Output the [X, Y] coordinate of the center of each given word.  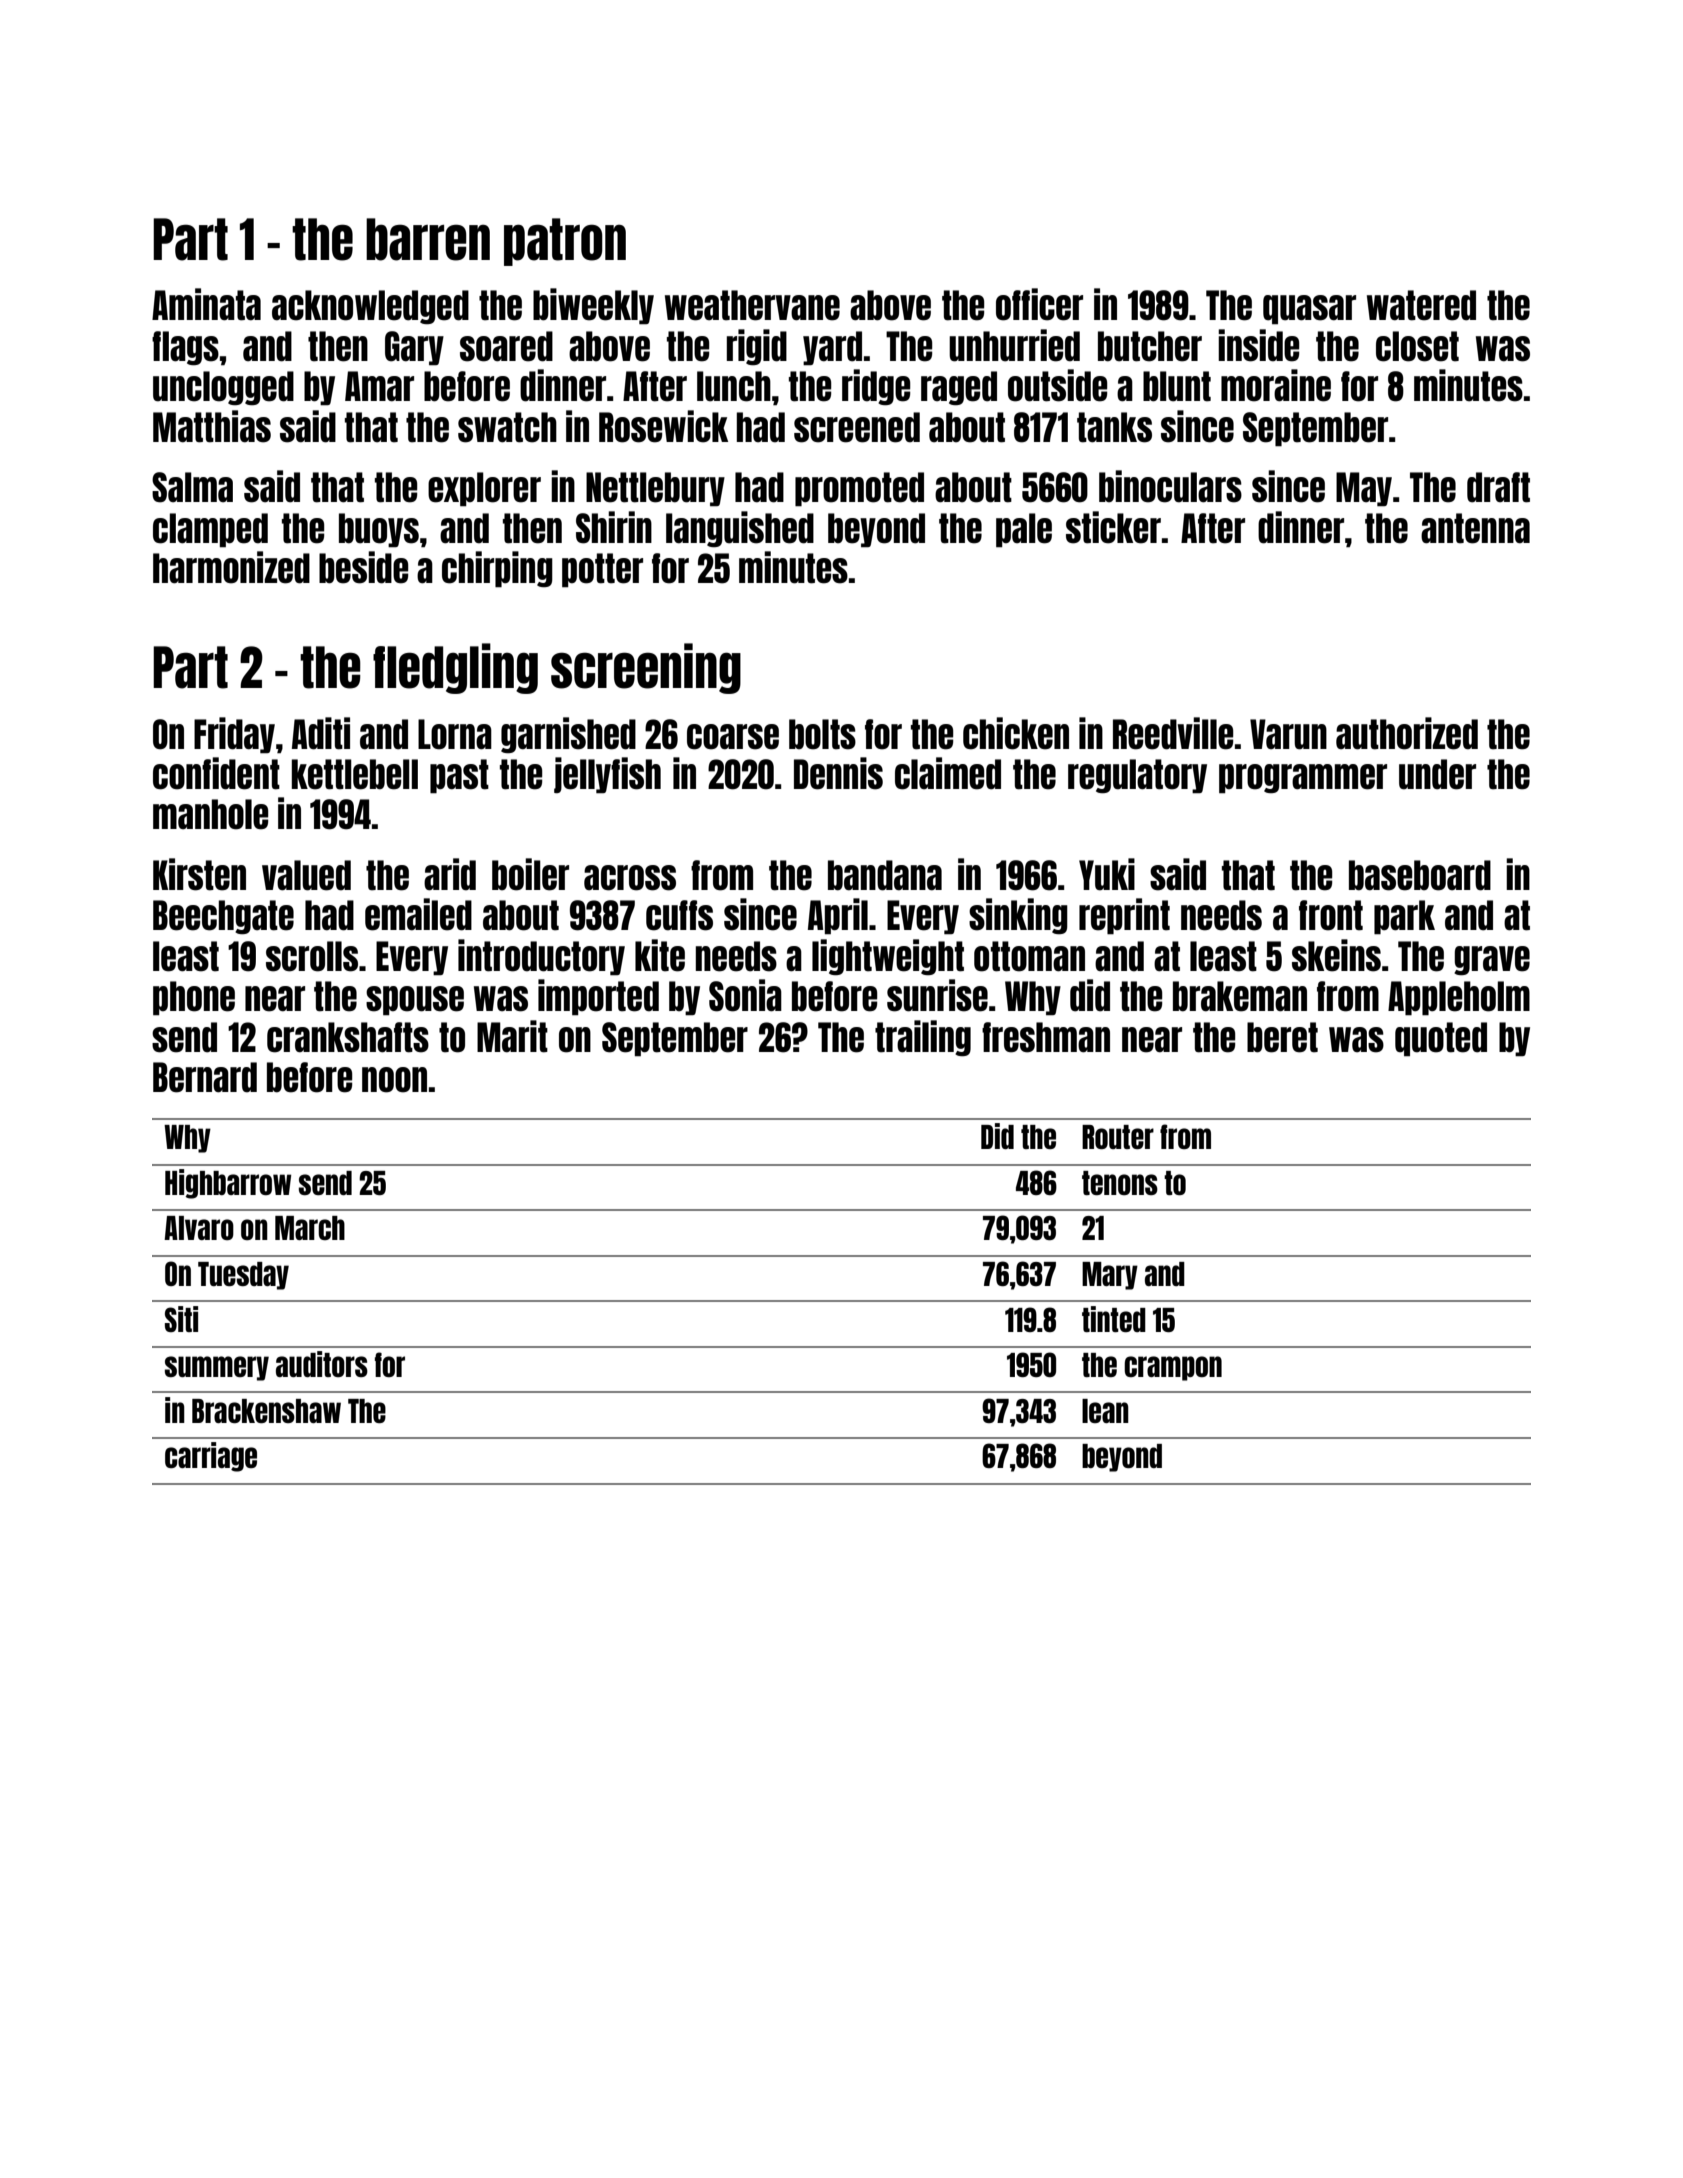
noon [394, 1080]
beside [364, 567]
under [1437, 774]
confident [216, 773]
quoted [1441, 1039]
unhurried [1014, 345]
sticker [1113, 527]
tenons [1120, 1183]
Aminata [206, 304]
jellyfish [607, 775]
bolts [822, 734]
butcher [1150, 346]
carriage [211, 1457]
